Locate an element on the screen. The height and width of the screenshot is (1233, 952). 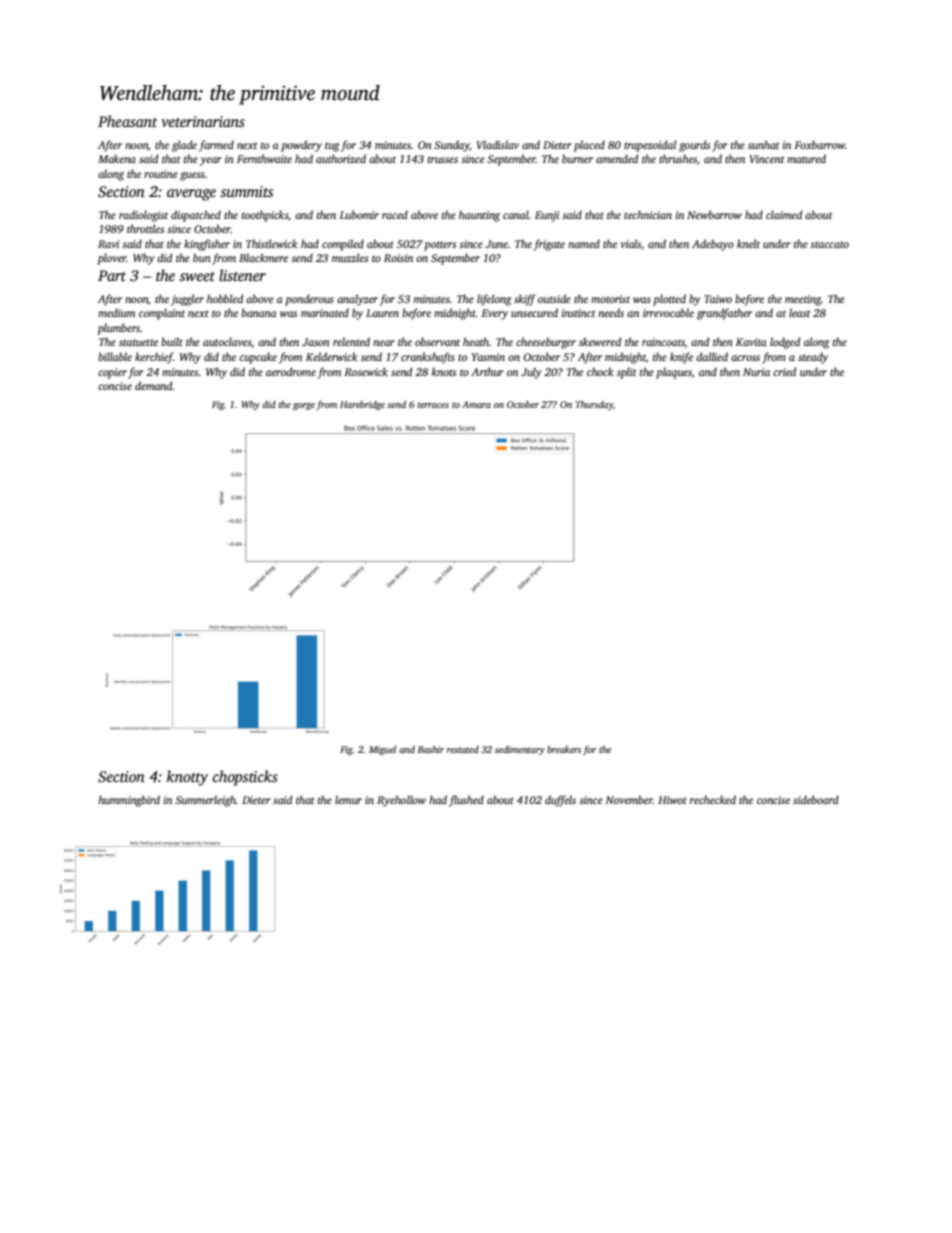
hummingbird is located at coordinates (129, 801).
